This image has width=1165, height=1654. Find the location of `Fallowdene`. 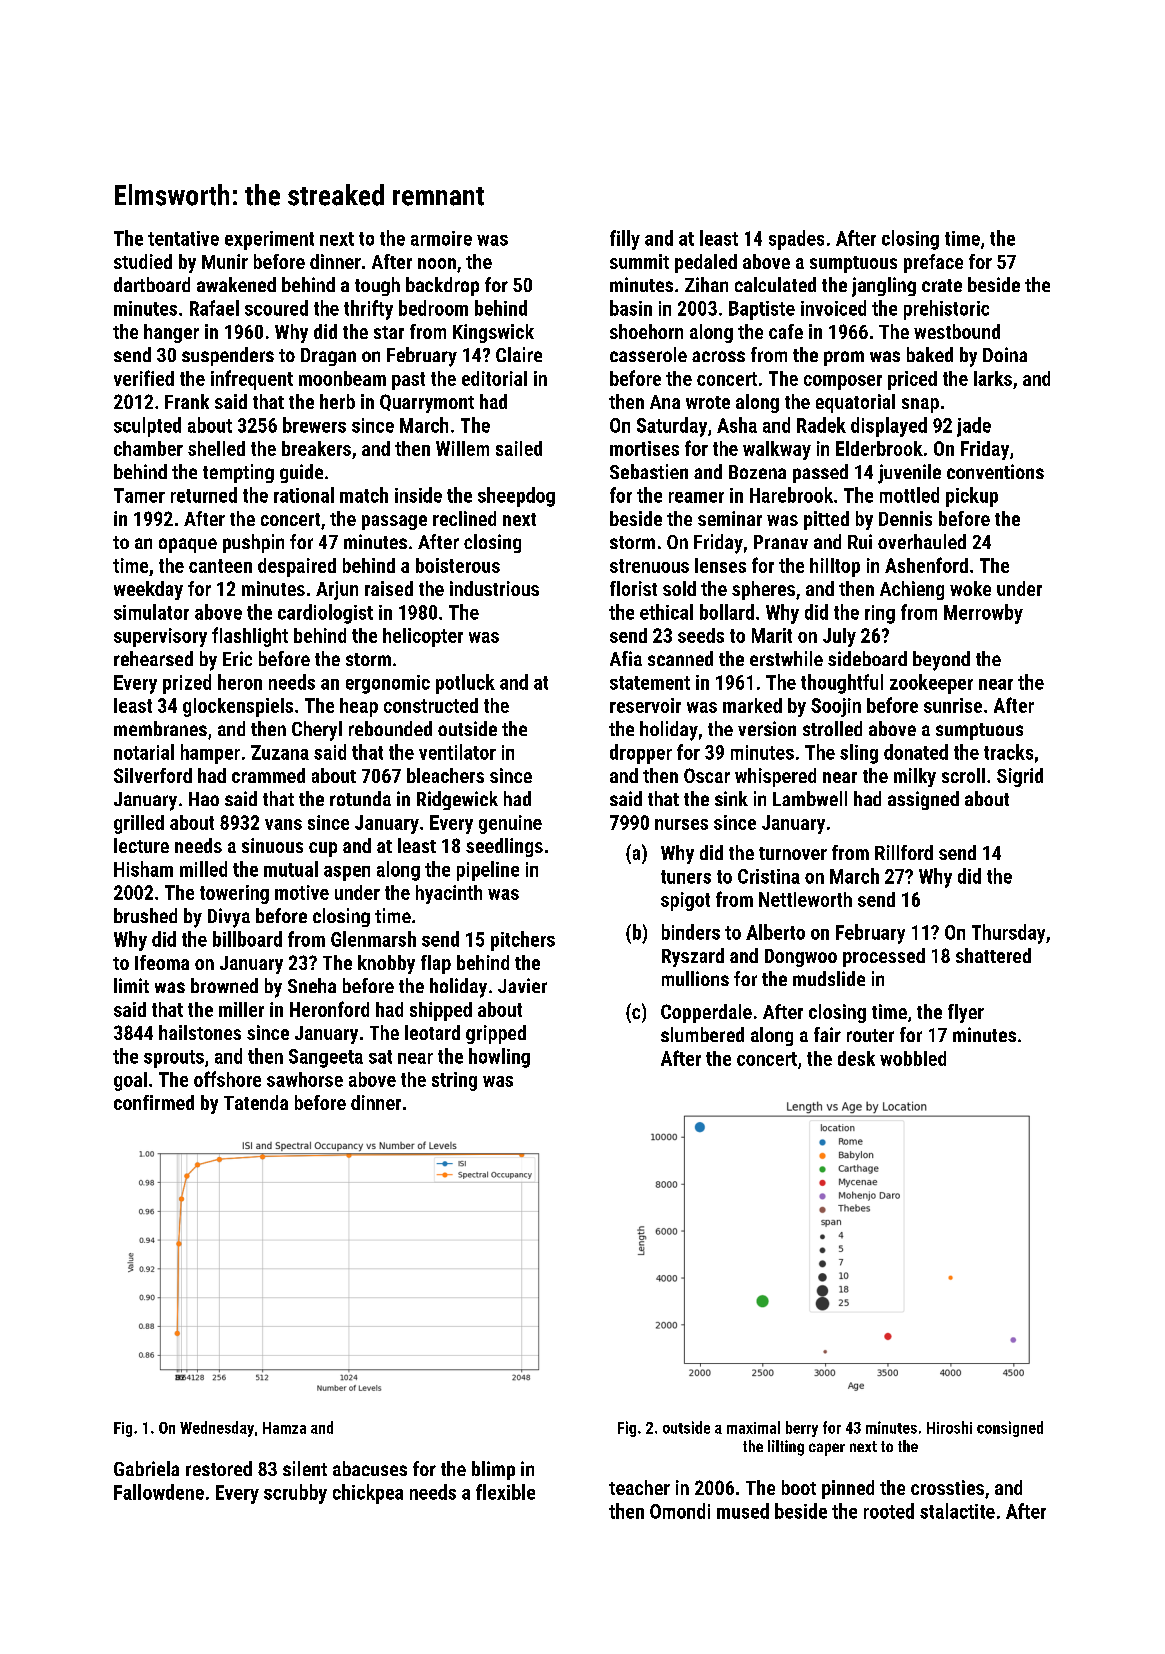

Fallowdene is located at coordinates (159, 1492).
